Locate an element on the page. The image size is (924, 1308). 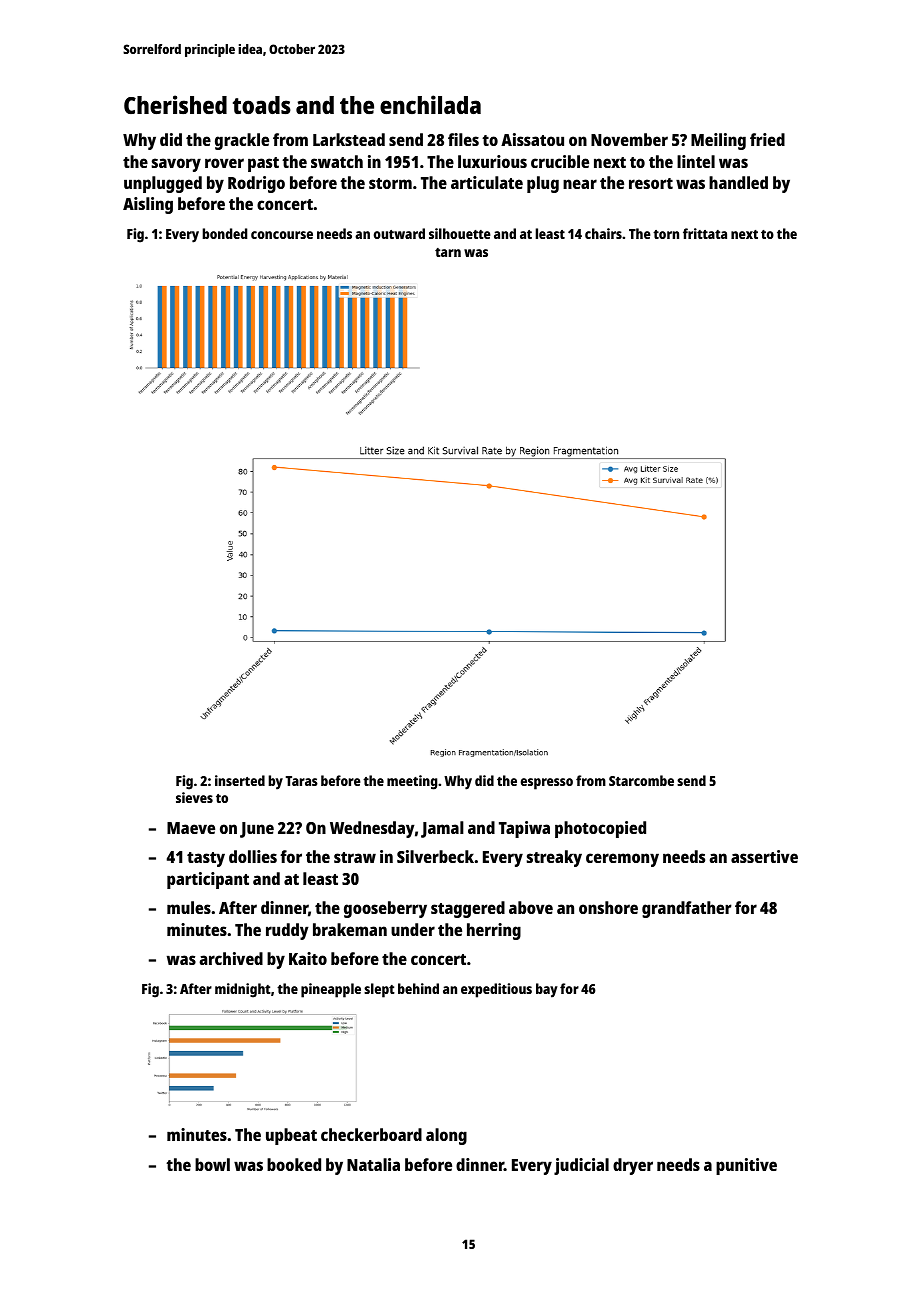
frittata is located at coordinates (705, 233).
